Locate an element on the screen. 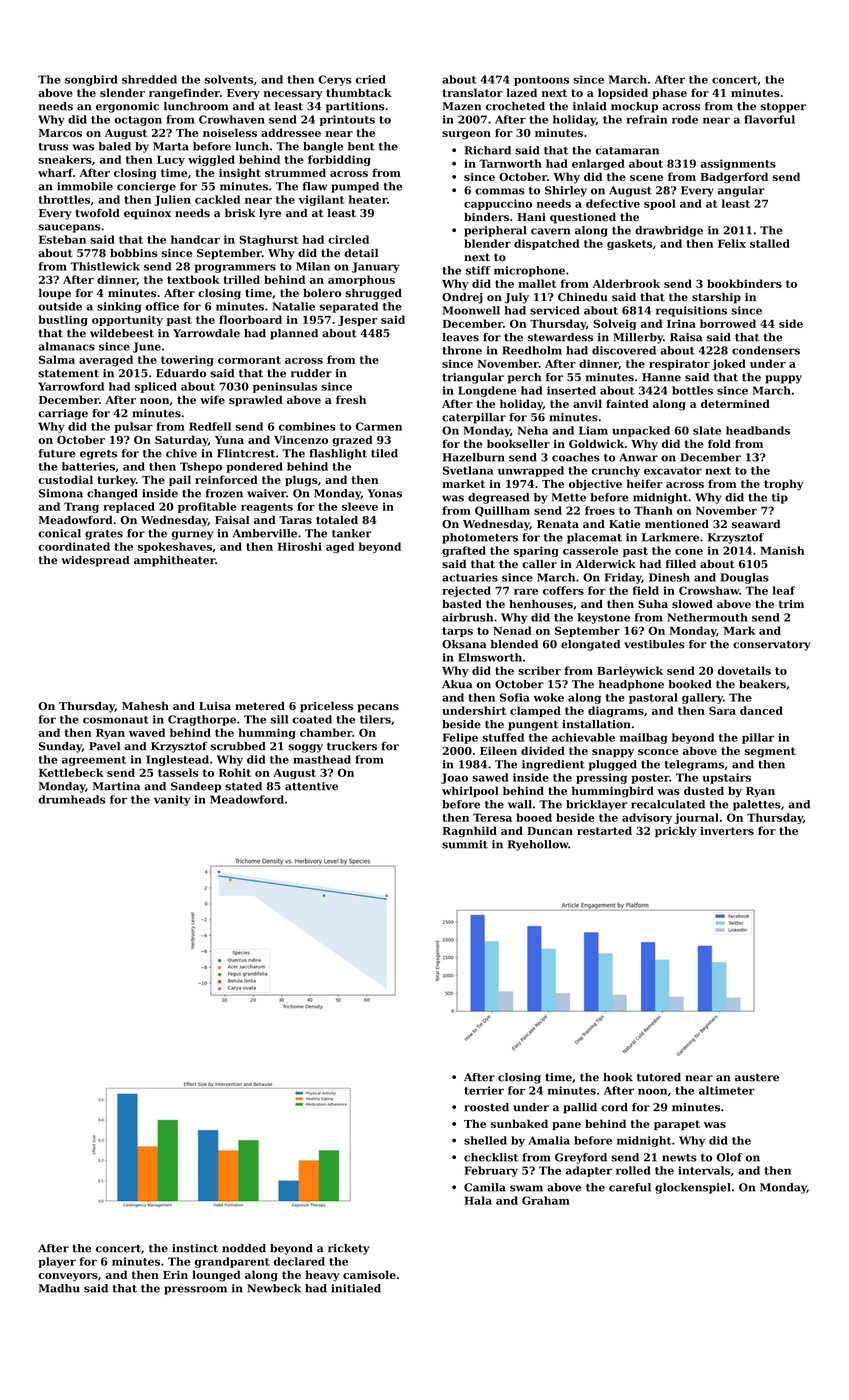 The width and height of the screenshot is (849, 1400). shredded is located at coordinates (149, 79).
